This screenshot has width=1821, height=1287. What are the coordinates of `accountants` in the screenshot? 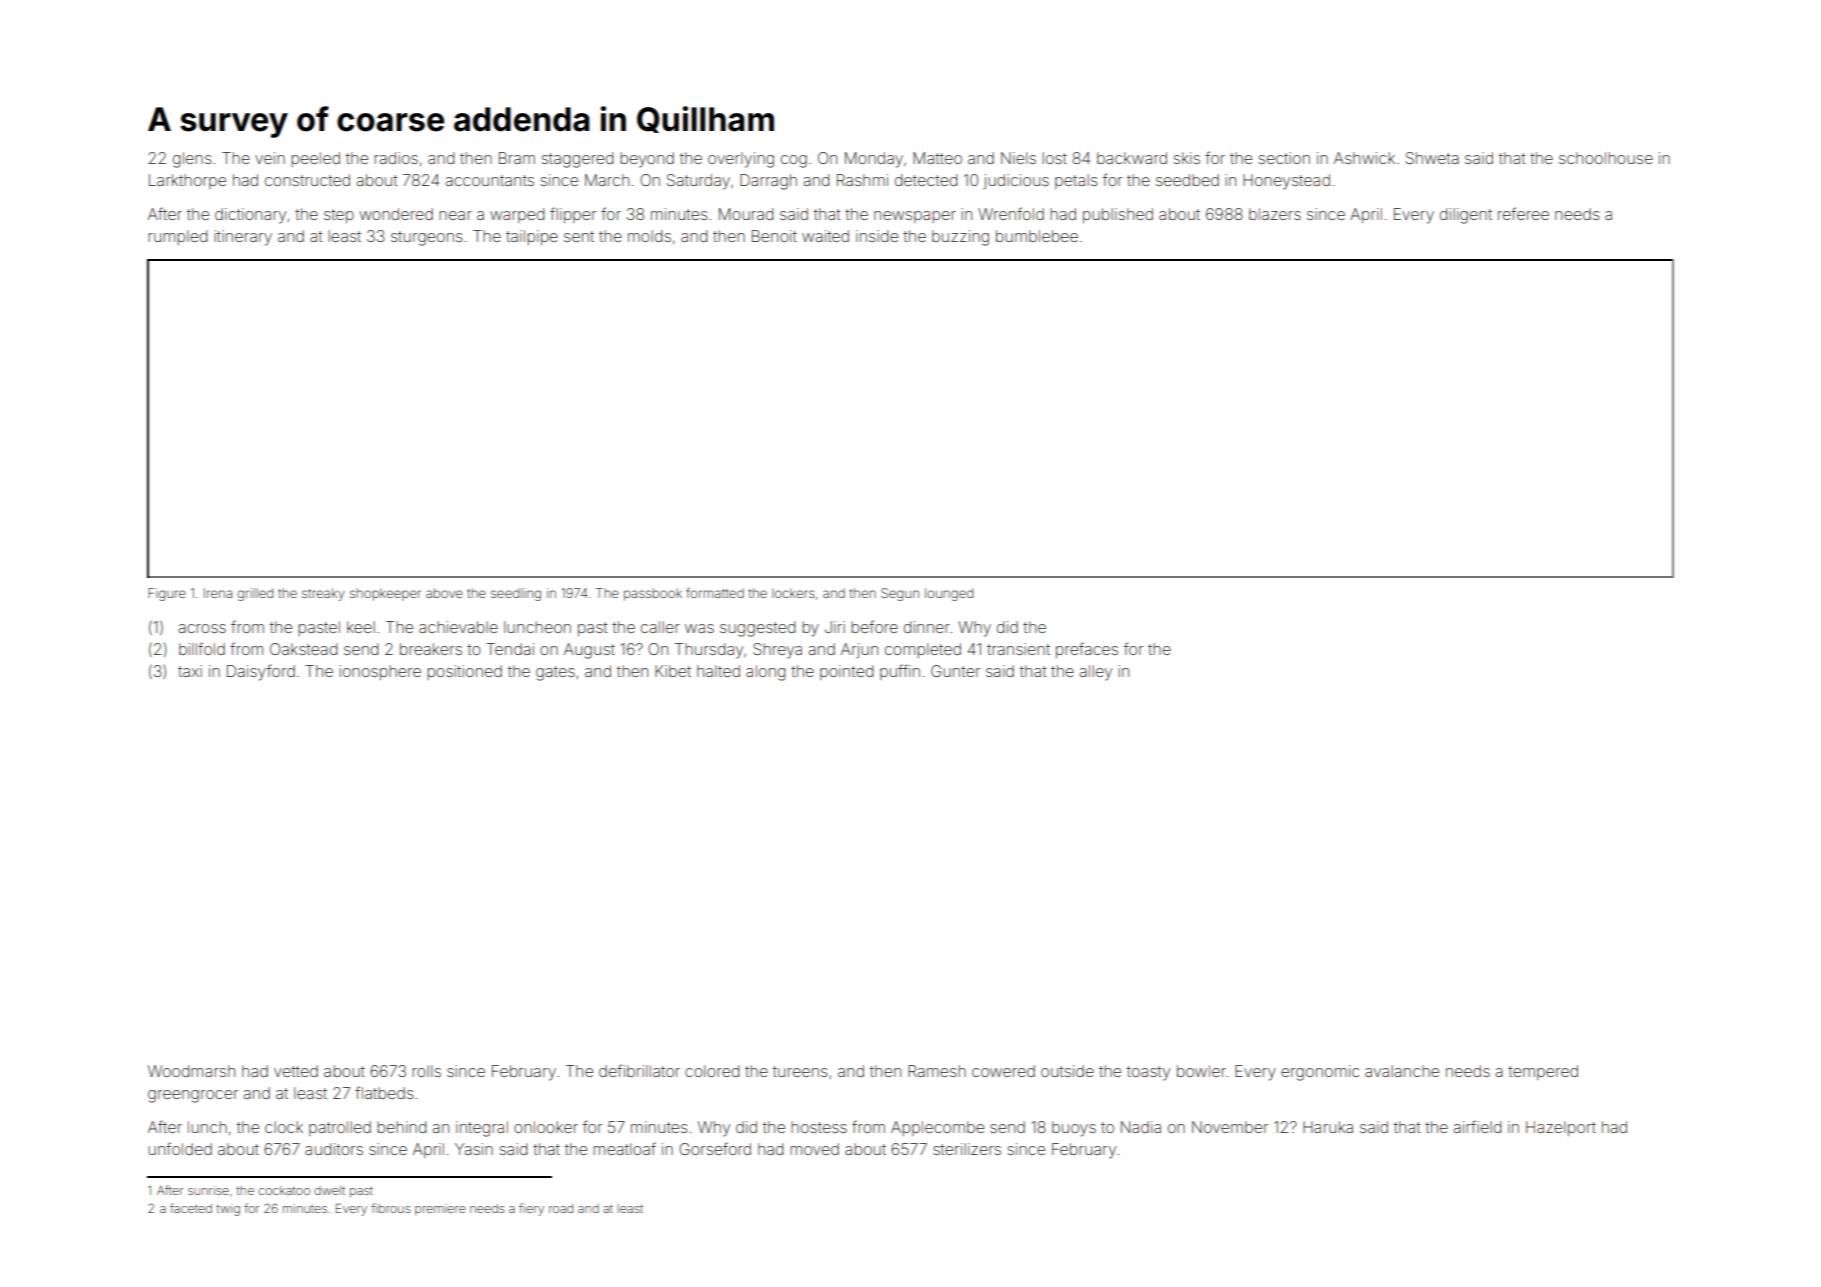 It's located at (490, 180).
